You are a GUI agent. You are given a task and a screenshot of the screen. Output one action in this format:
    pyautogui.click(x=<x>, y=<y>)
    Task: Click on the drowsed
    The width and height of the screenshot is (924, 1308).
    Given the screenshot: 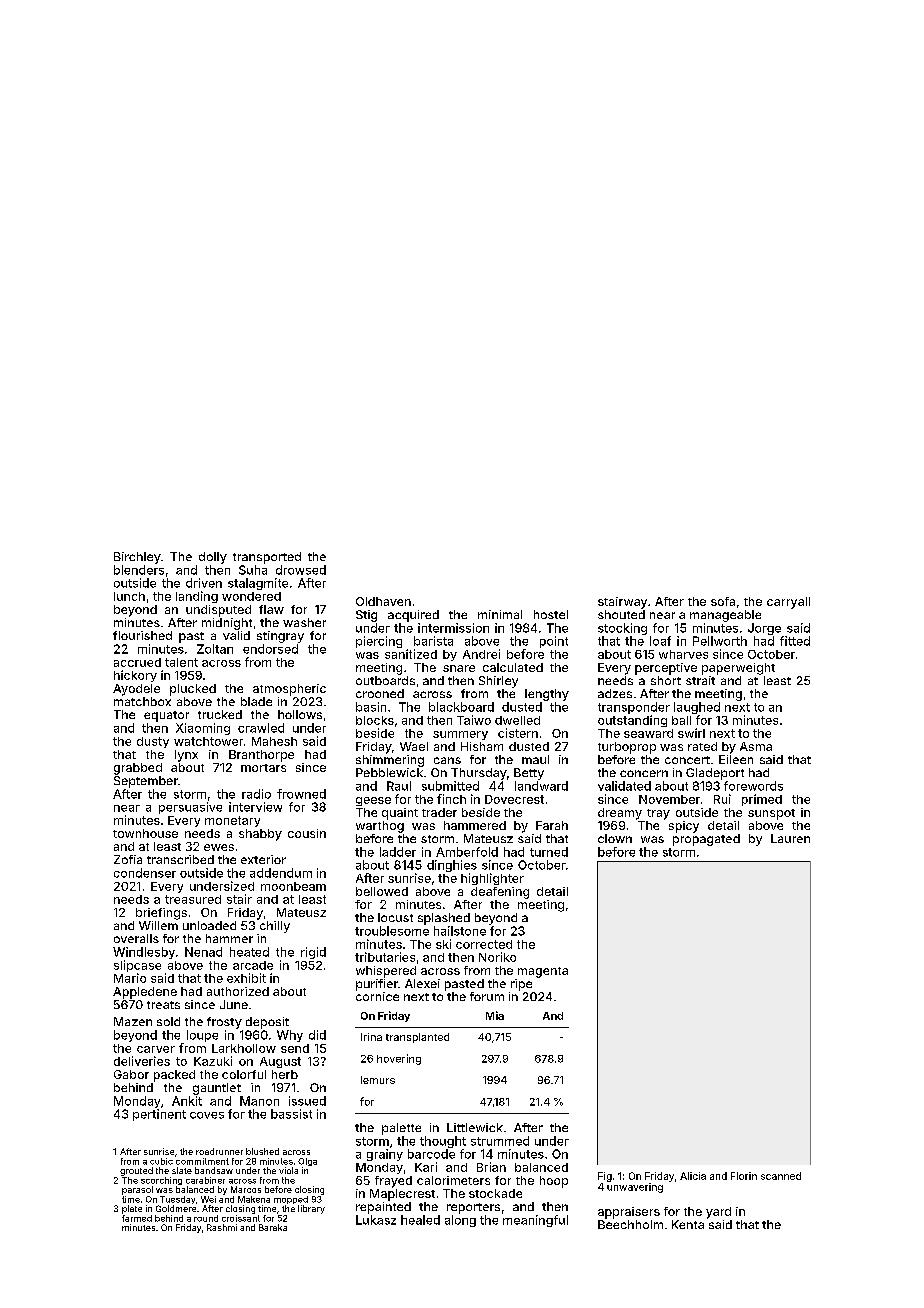 What is the action you would take?
    pyautogui.click(x=301, y=570)
